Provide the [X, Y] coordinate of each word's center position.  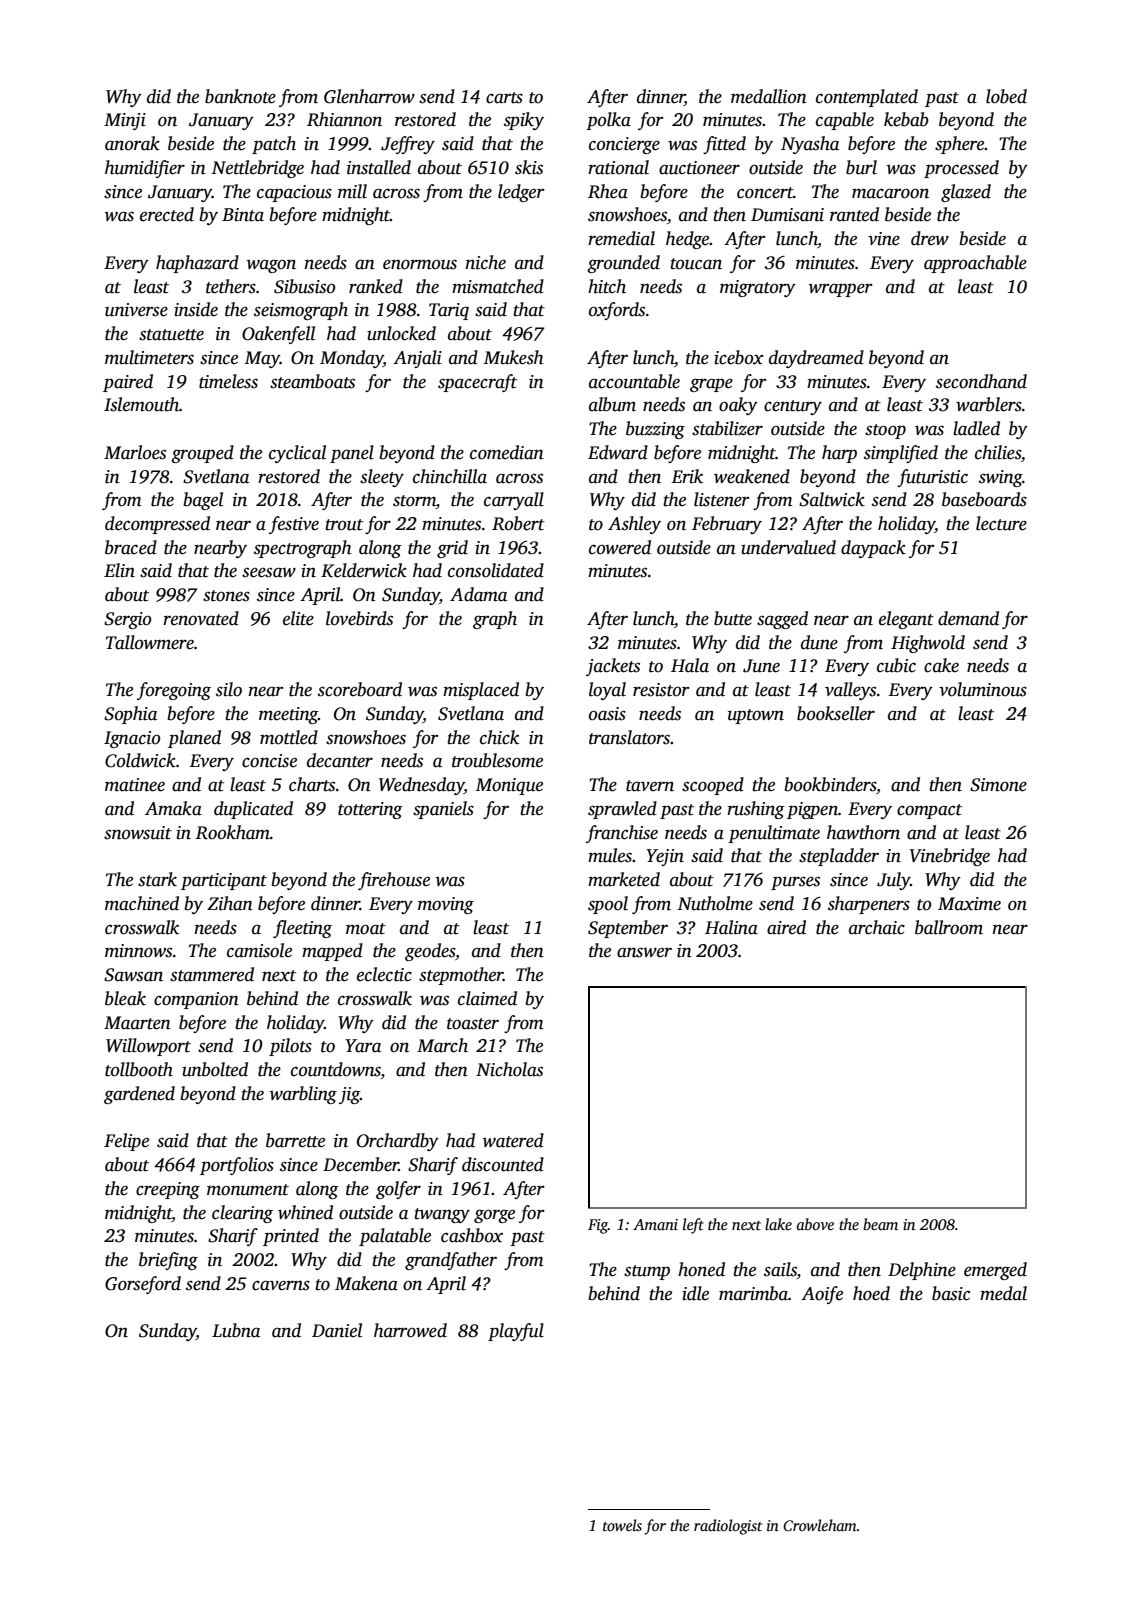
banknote [240, 96]
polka [608, 121]
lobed [1006, 96]
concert [765, 193]
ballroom [949, 927]
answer [644, 952]
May [262, 359]
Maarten [137, 1023]
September [628, 929]
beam [880, 1224]
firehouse [394, 881]
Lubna [236, 1330]
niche [486, 262]
